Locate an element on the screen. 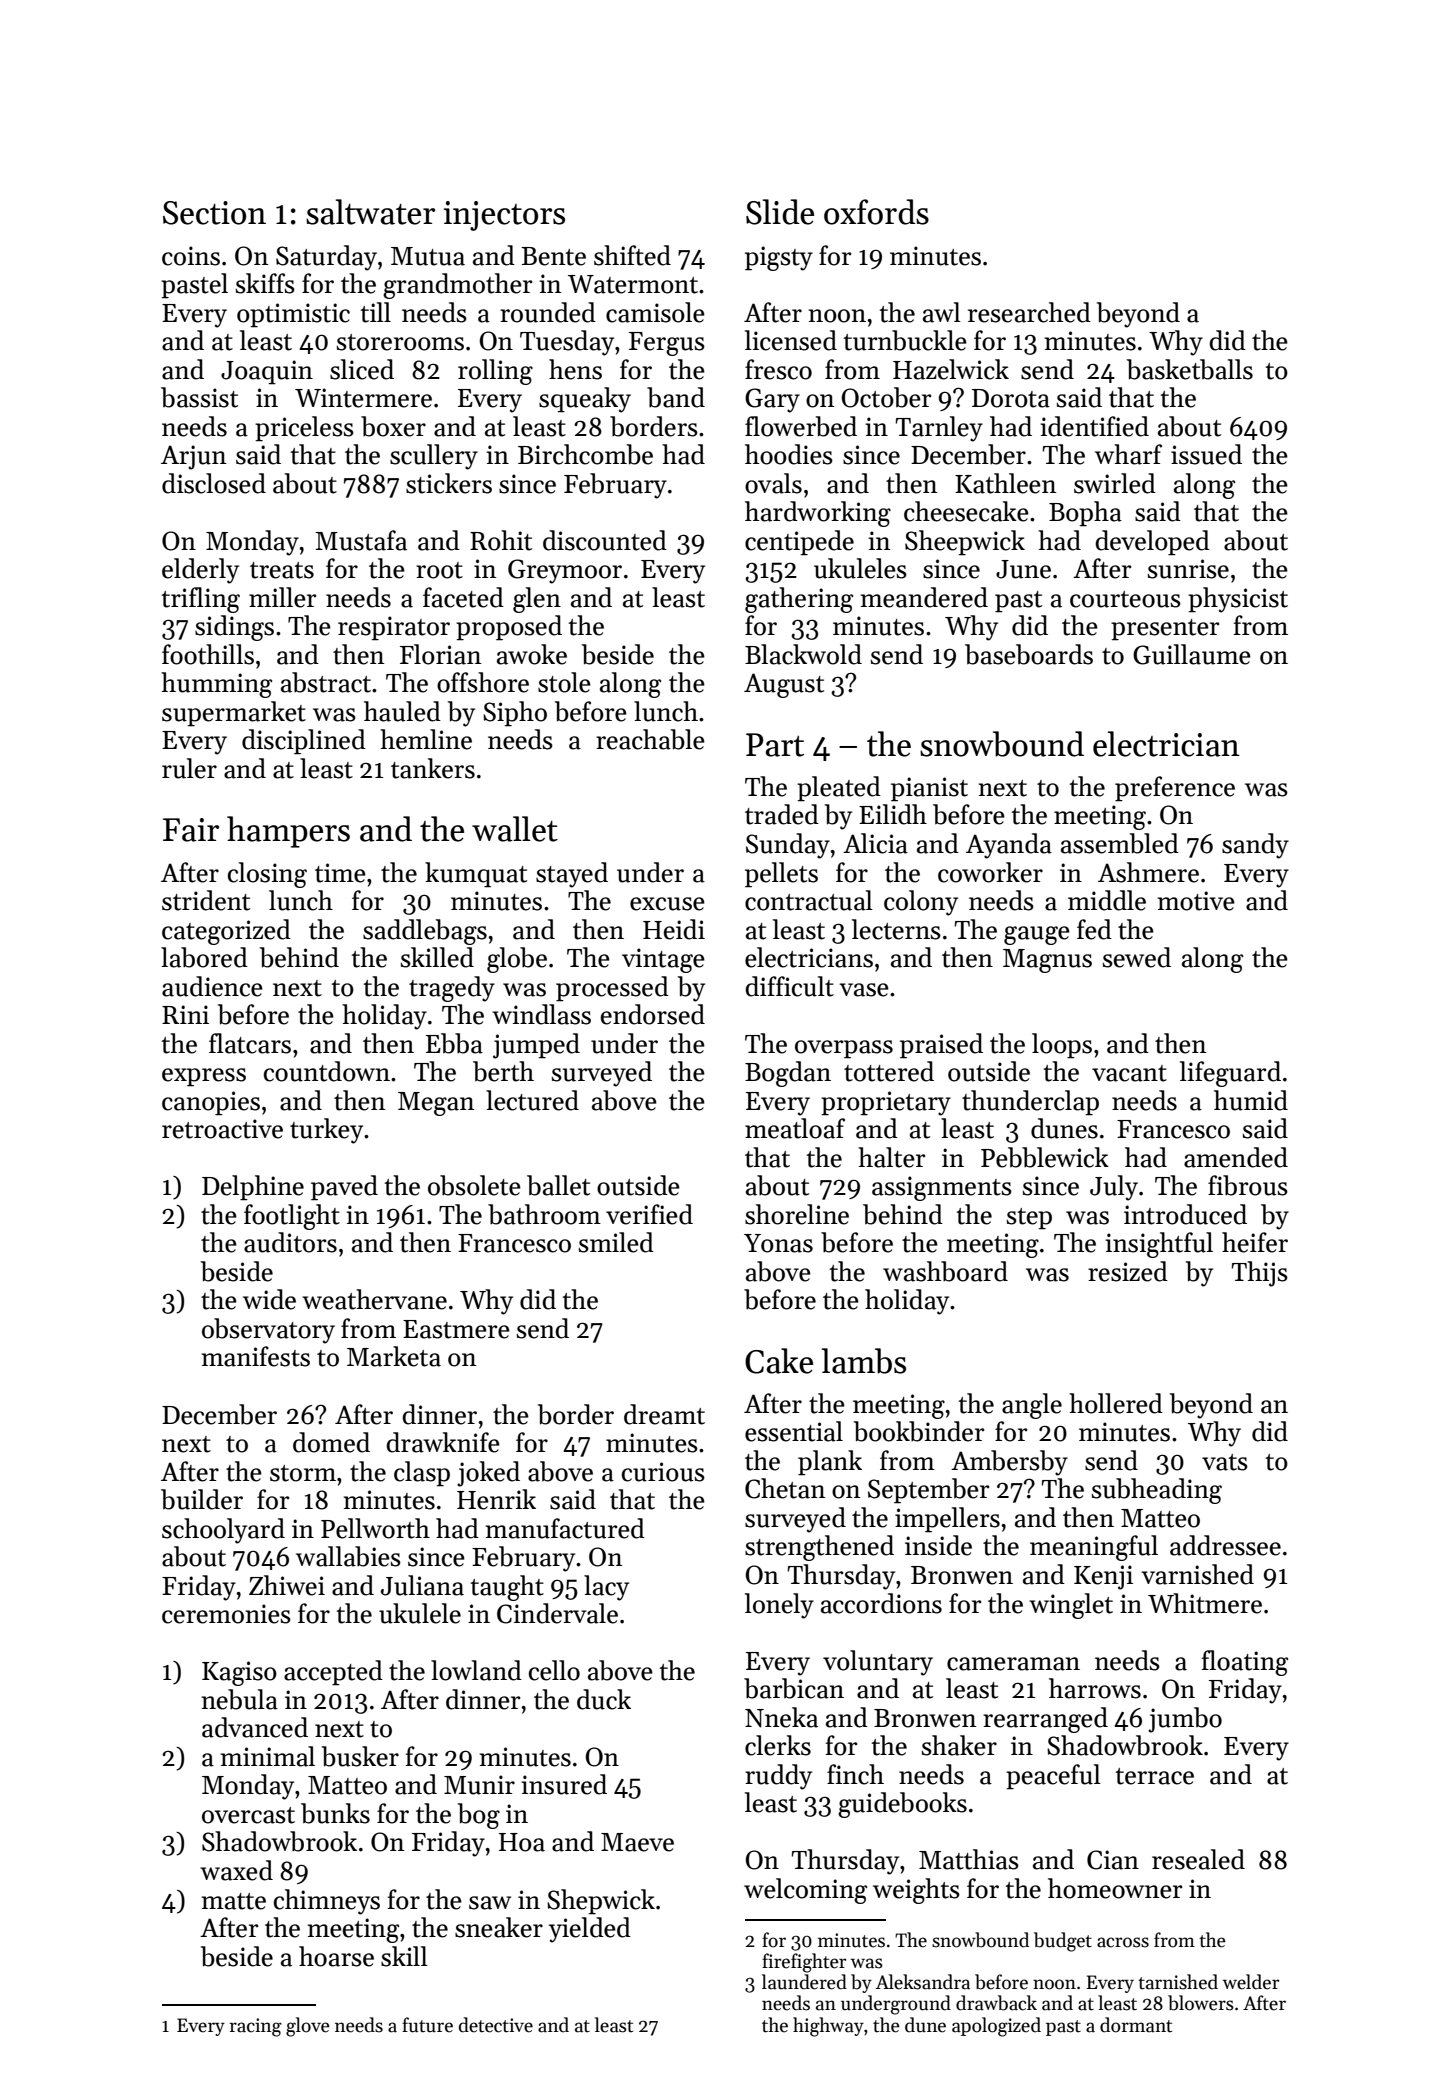 Image resolution: width=1450 pixels, height=2100 pixels. humming is located at coordinates (216, 685).
